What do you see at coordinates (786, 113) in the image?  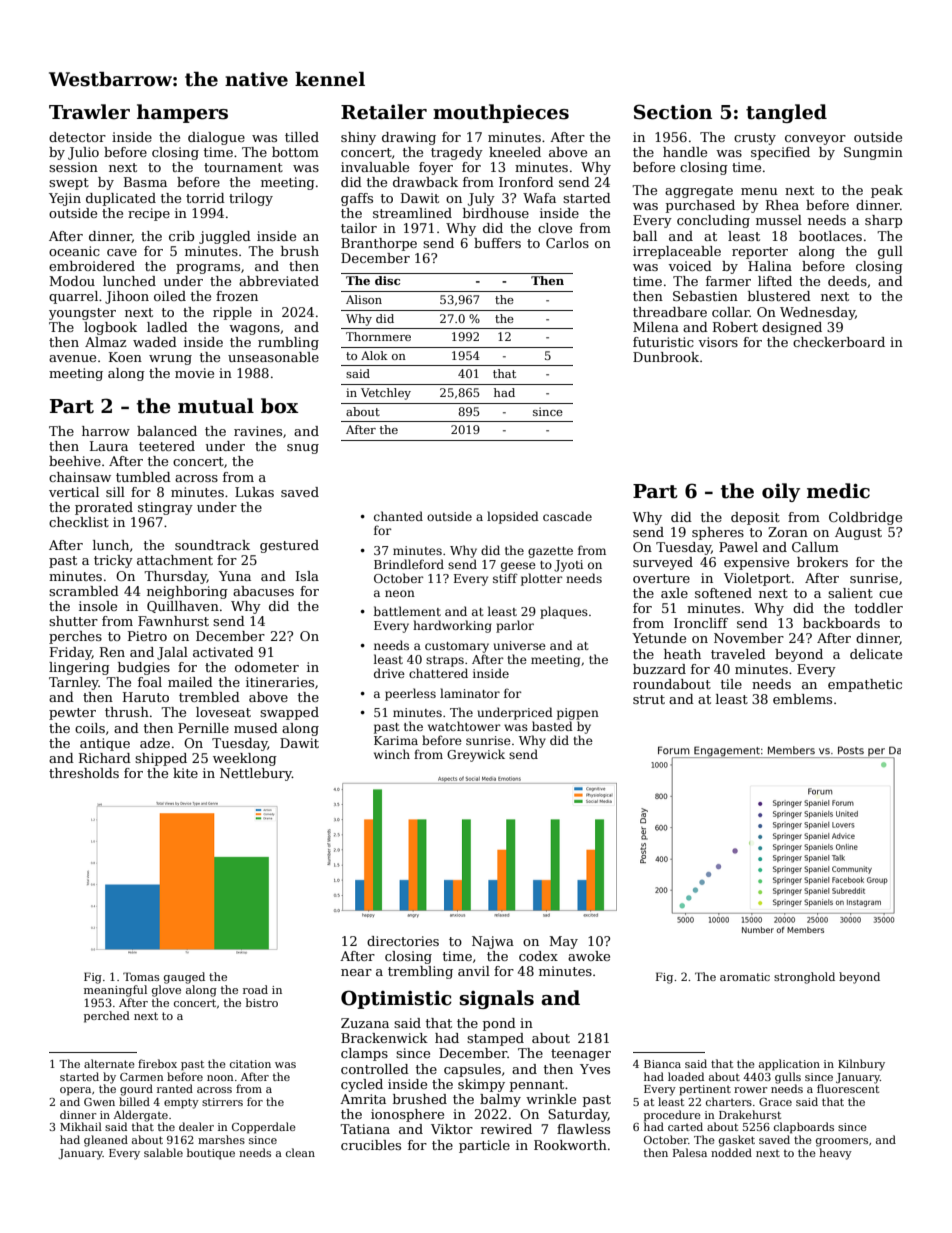 I see `tangled` at bounding box center [786, 113].
